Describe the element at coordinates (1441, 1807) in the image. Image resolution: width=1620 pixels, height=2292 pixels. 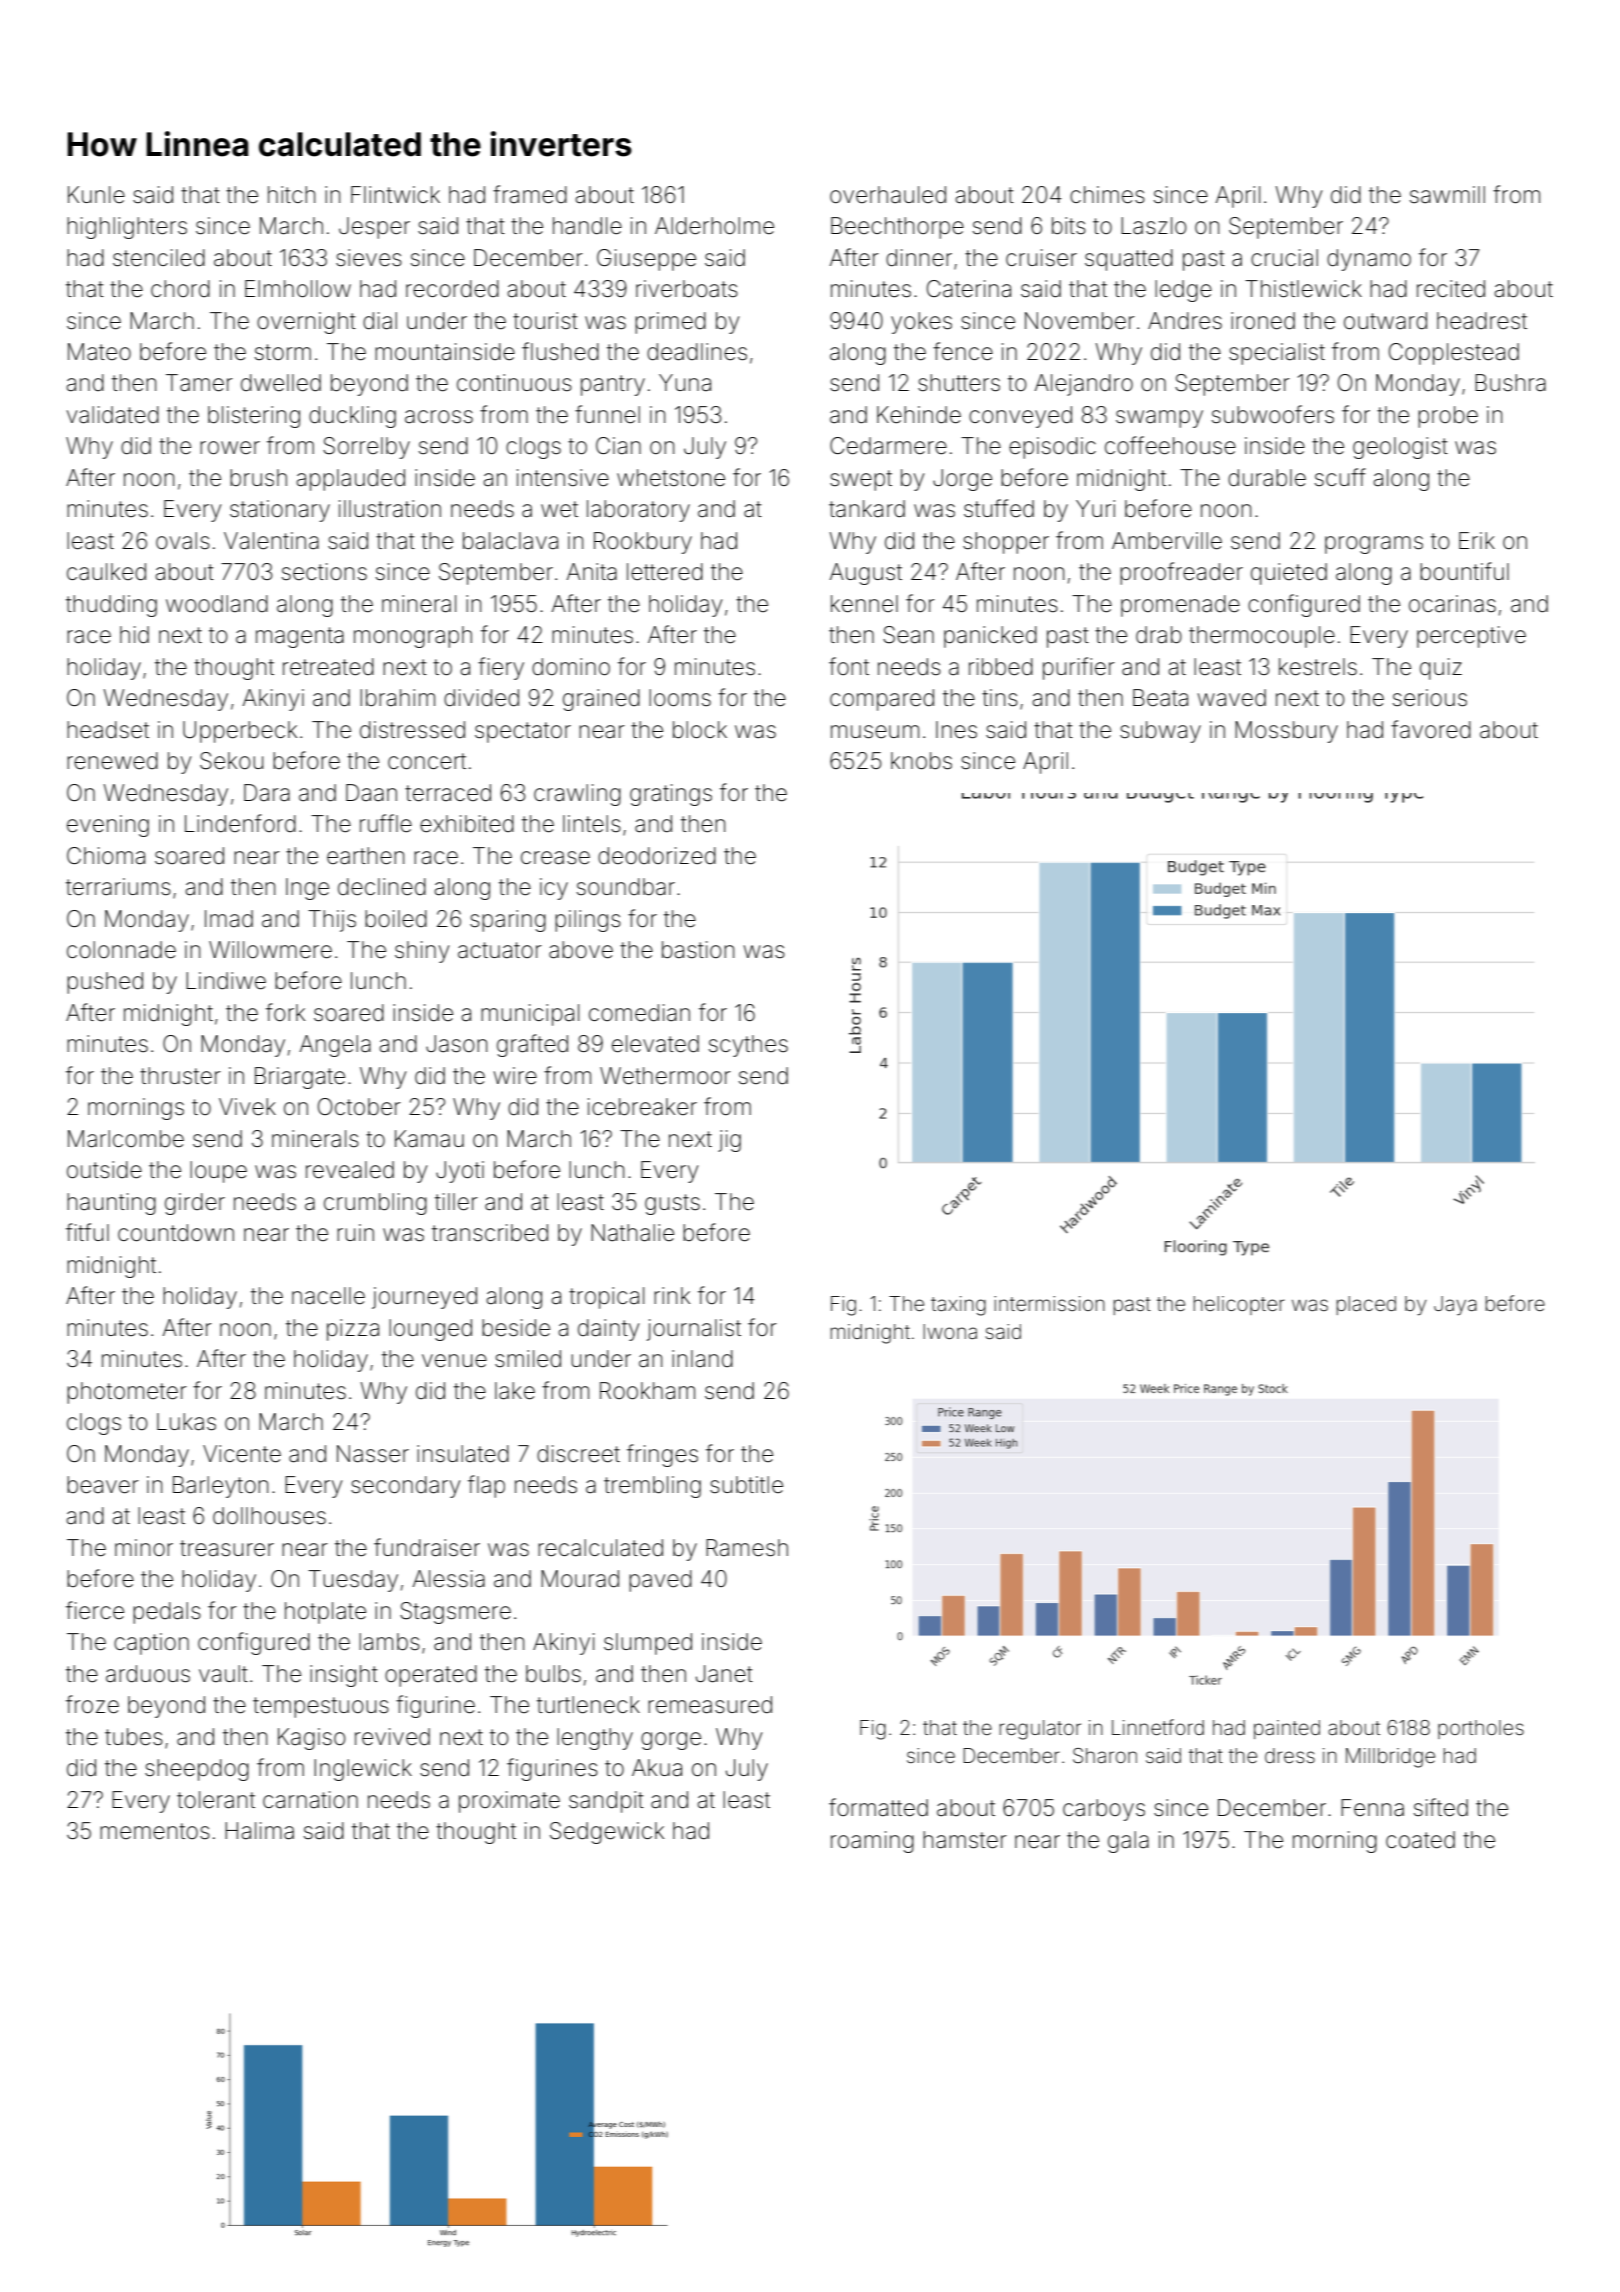
I see `sifted` at that location.
